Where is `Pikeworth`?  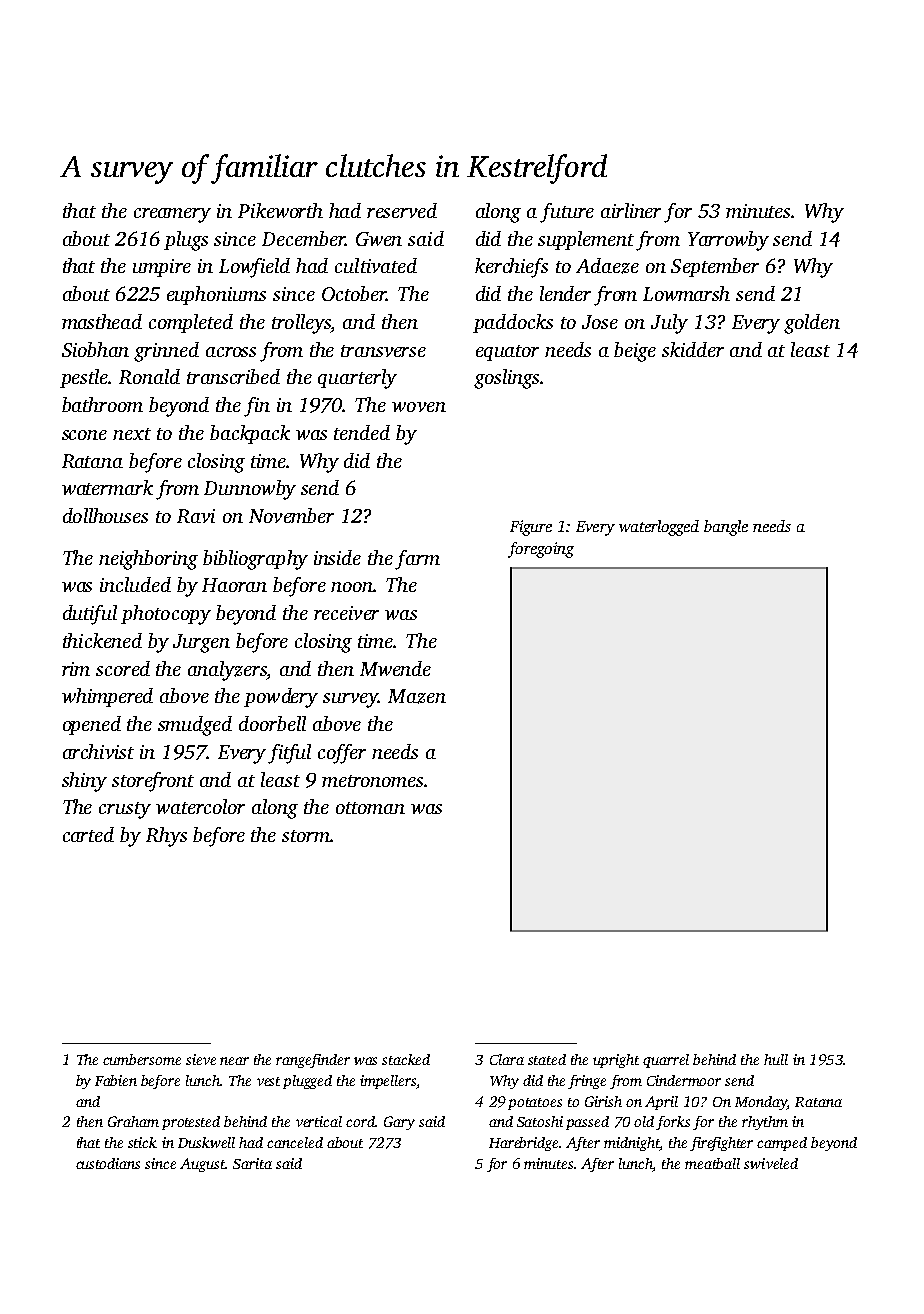 Pikeworth is located at coordinates (280, 210).
